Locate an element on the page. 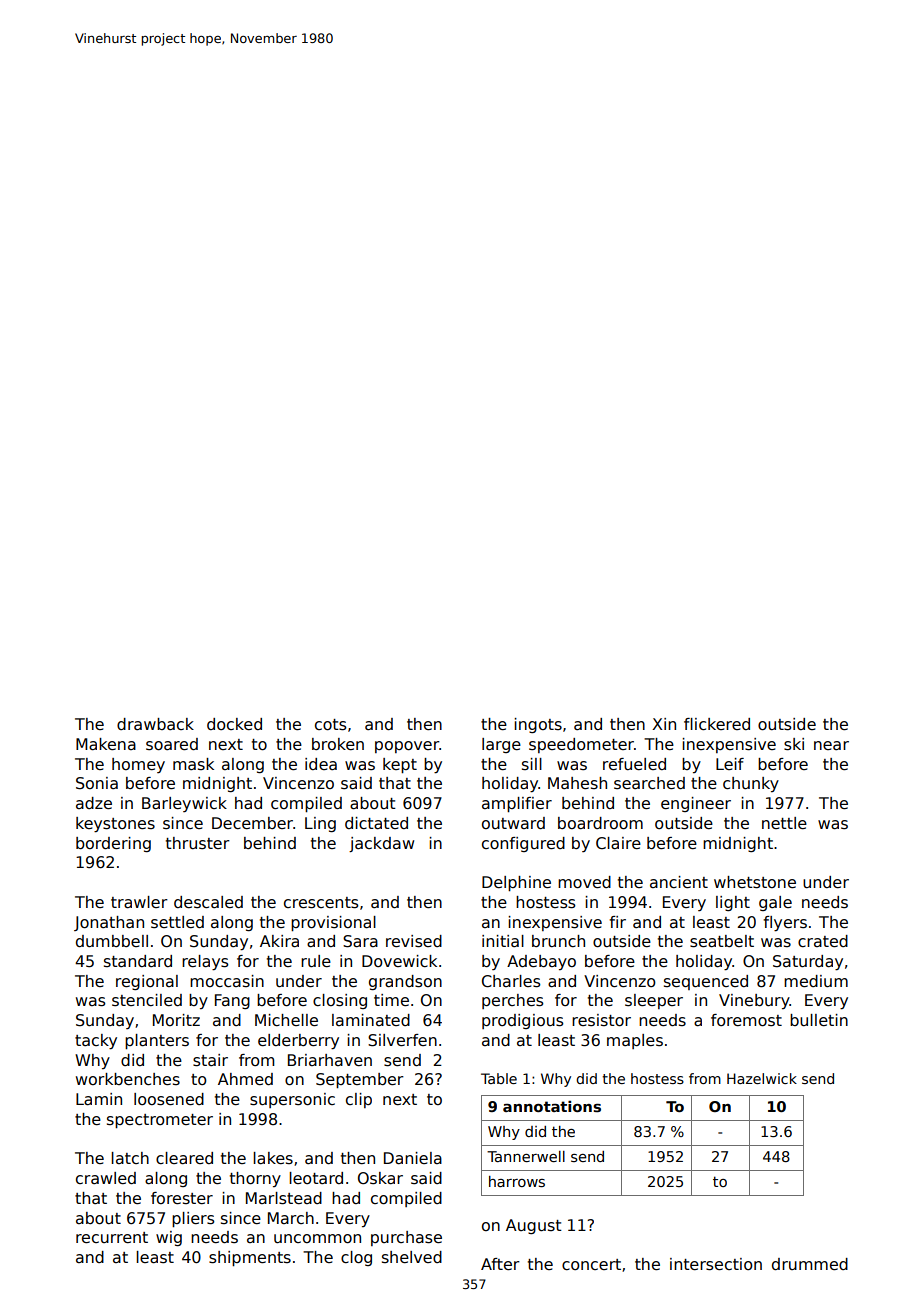 Image resolution: width=924 pixels, height=1308 pixels. Daniela is located at coordinates (413, 1158).
